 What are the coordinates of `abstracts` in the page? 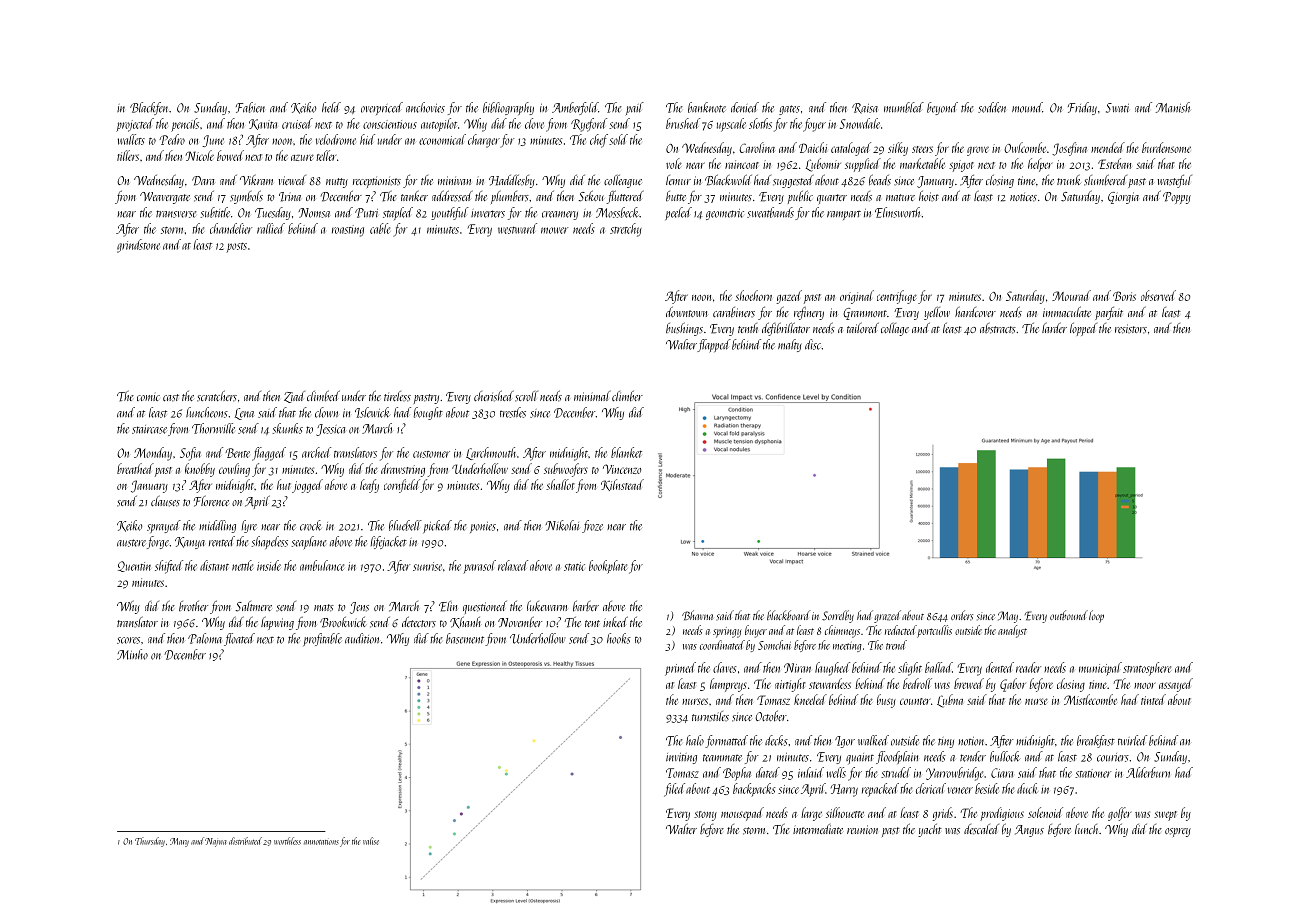 It's located at (998, 328).
